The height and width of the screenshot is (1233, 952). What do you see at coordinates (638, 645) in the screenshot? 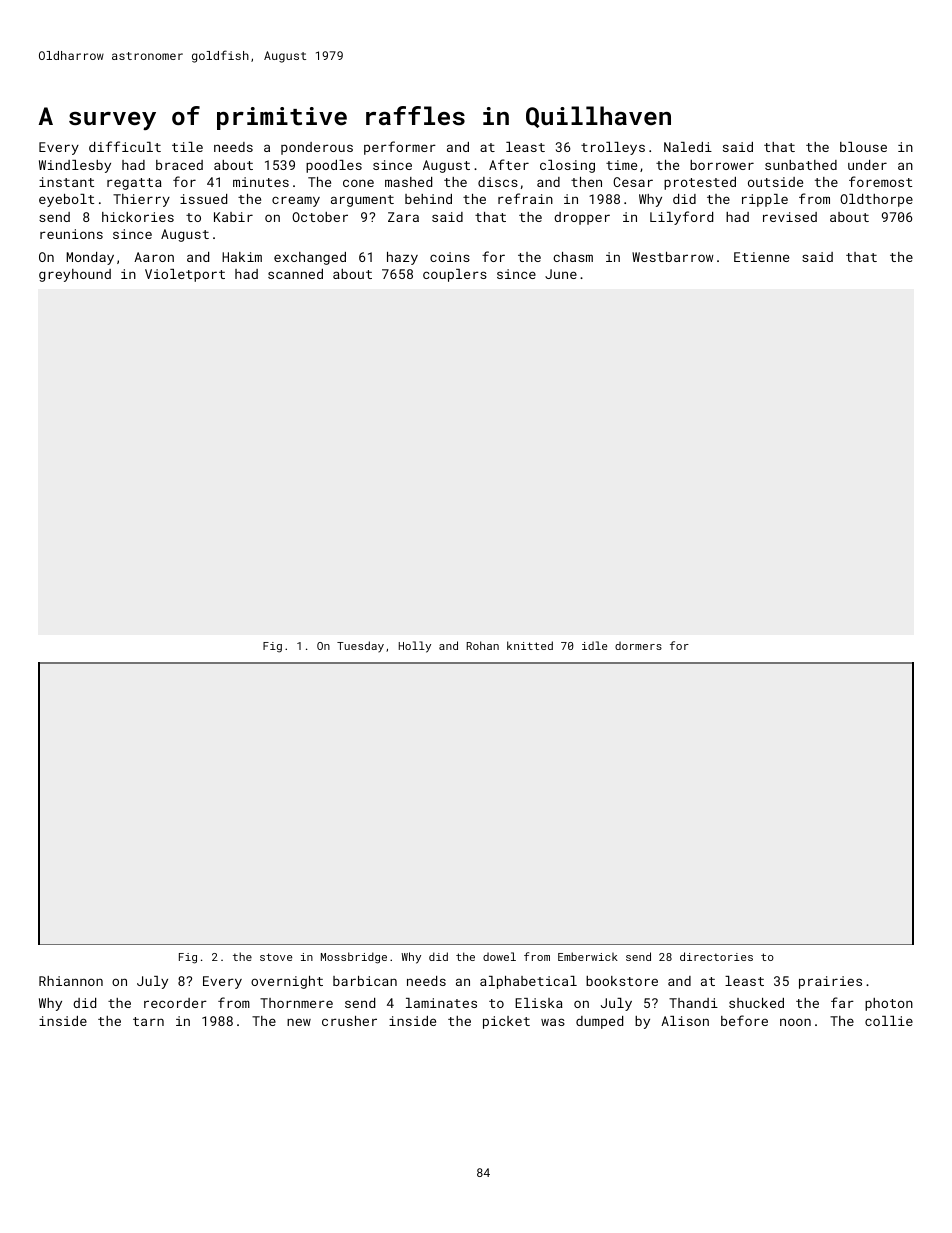
I see `dormers` at bounding box center [638, 645].
